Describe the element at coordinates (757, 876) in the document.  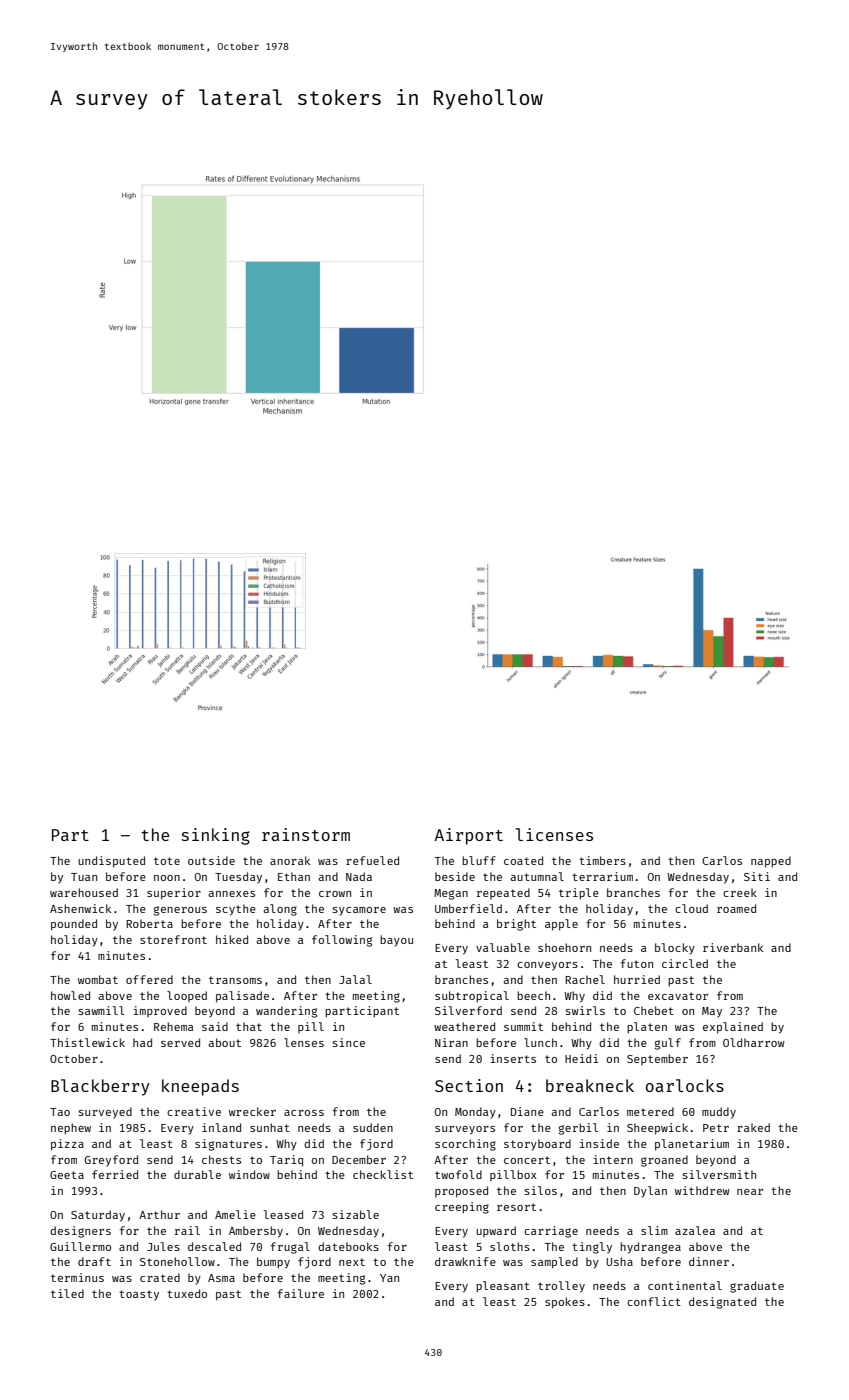
I see `Siti` at that location.
